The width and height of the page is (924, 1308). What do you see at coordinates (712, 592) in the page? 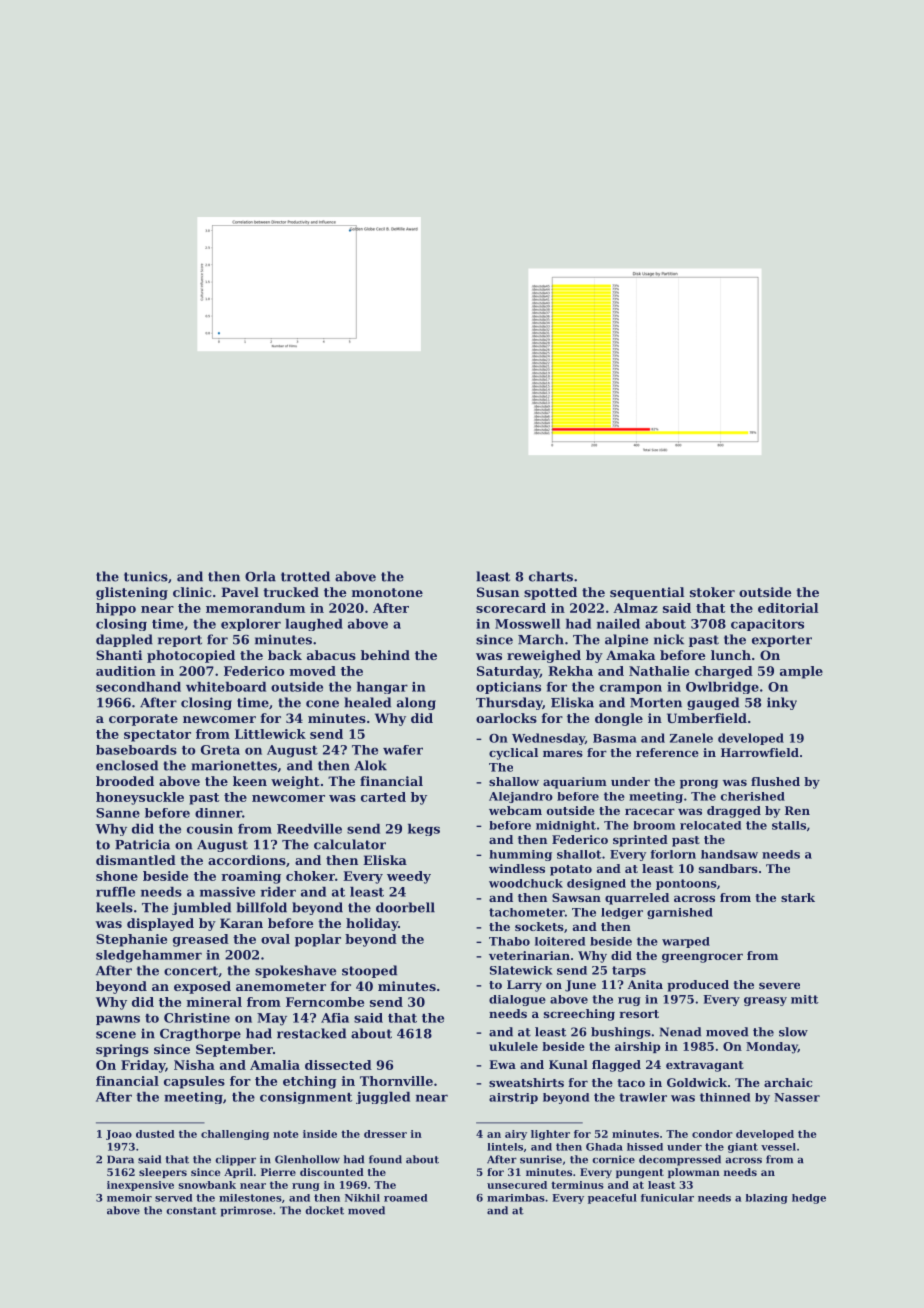
I see `stoker` at bounding box center [712, 592].
